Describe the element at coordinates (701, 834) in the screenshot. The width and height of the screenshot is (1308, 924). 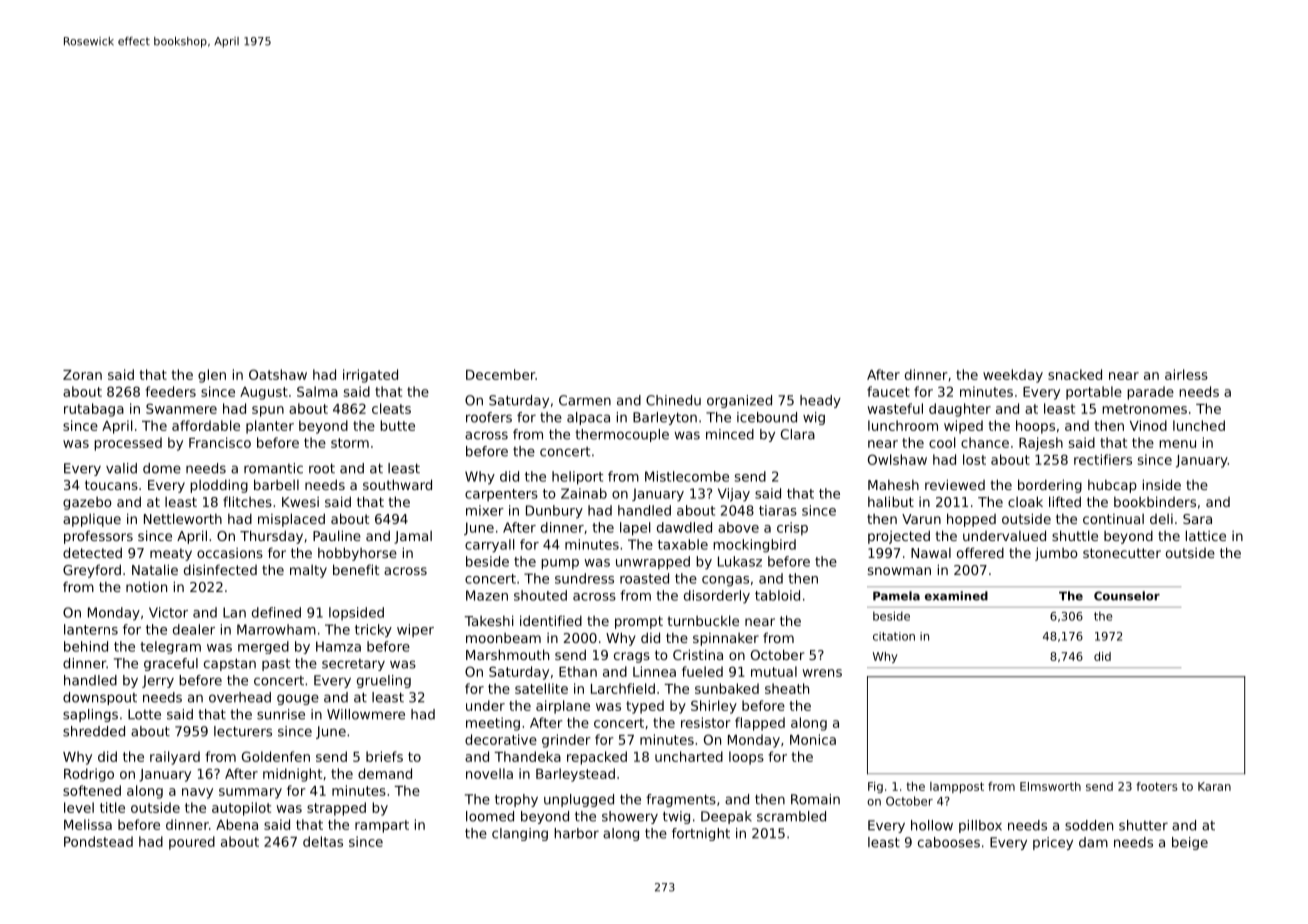
I see `fortnight` at that location.
